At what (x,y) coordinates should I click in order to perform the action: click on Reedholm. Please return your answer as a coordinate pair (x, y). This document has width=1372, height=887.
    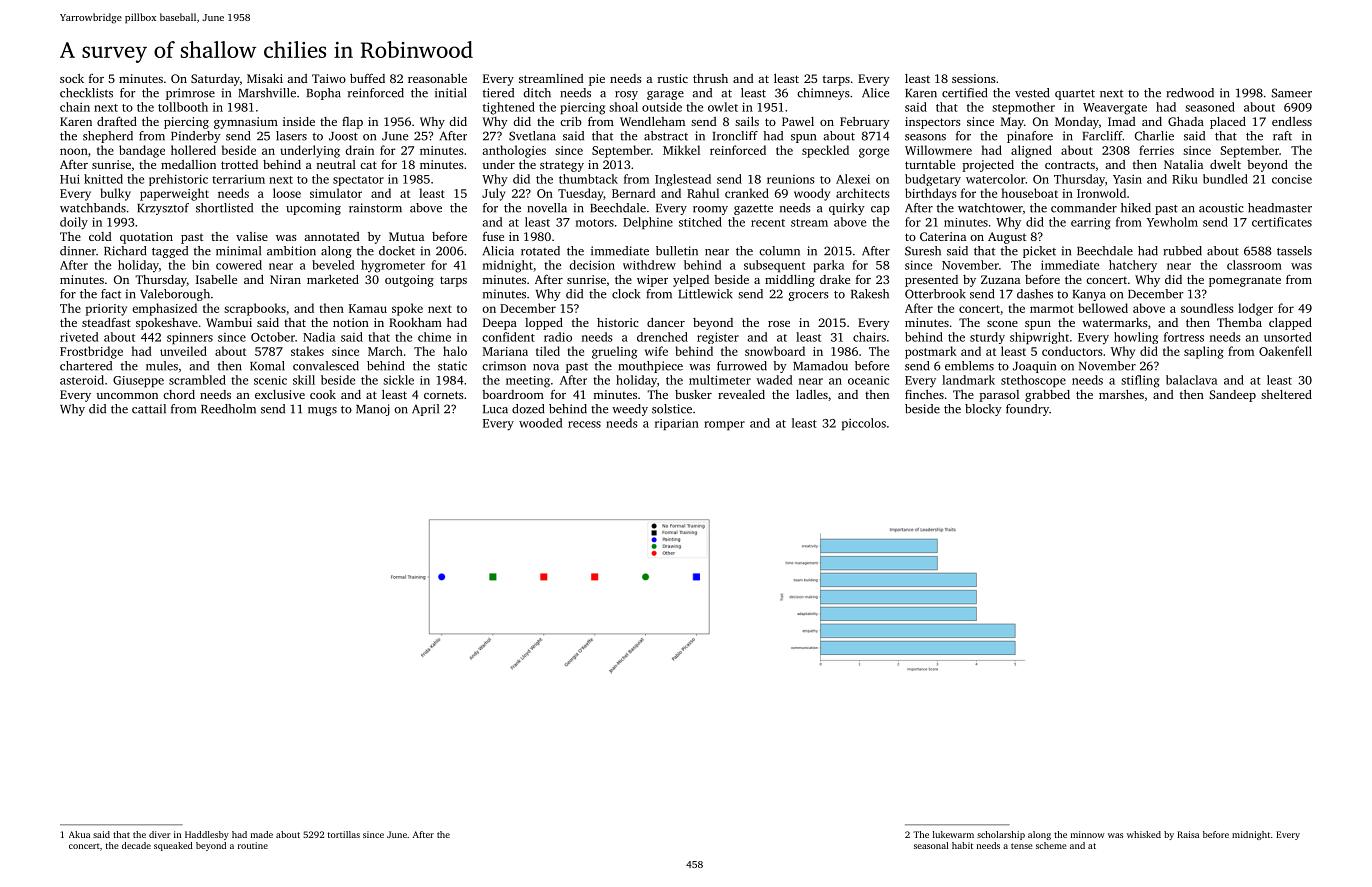
    Looking at the image, I should click on (228, 409).
